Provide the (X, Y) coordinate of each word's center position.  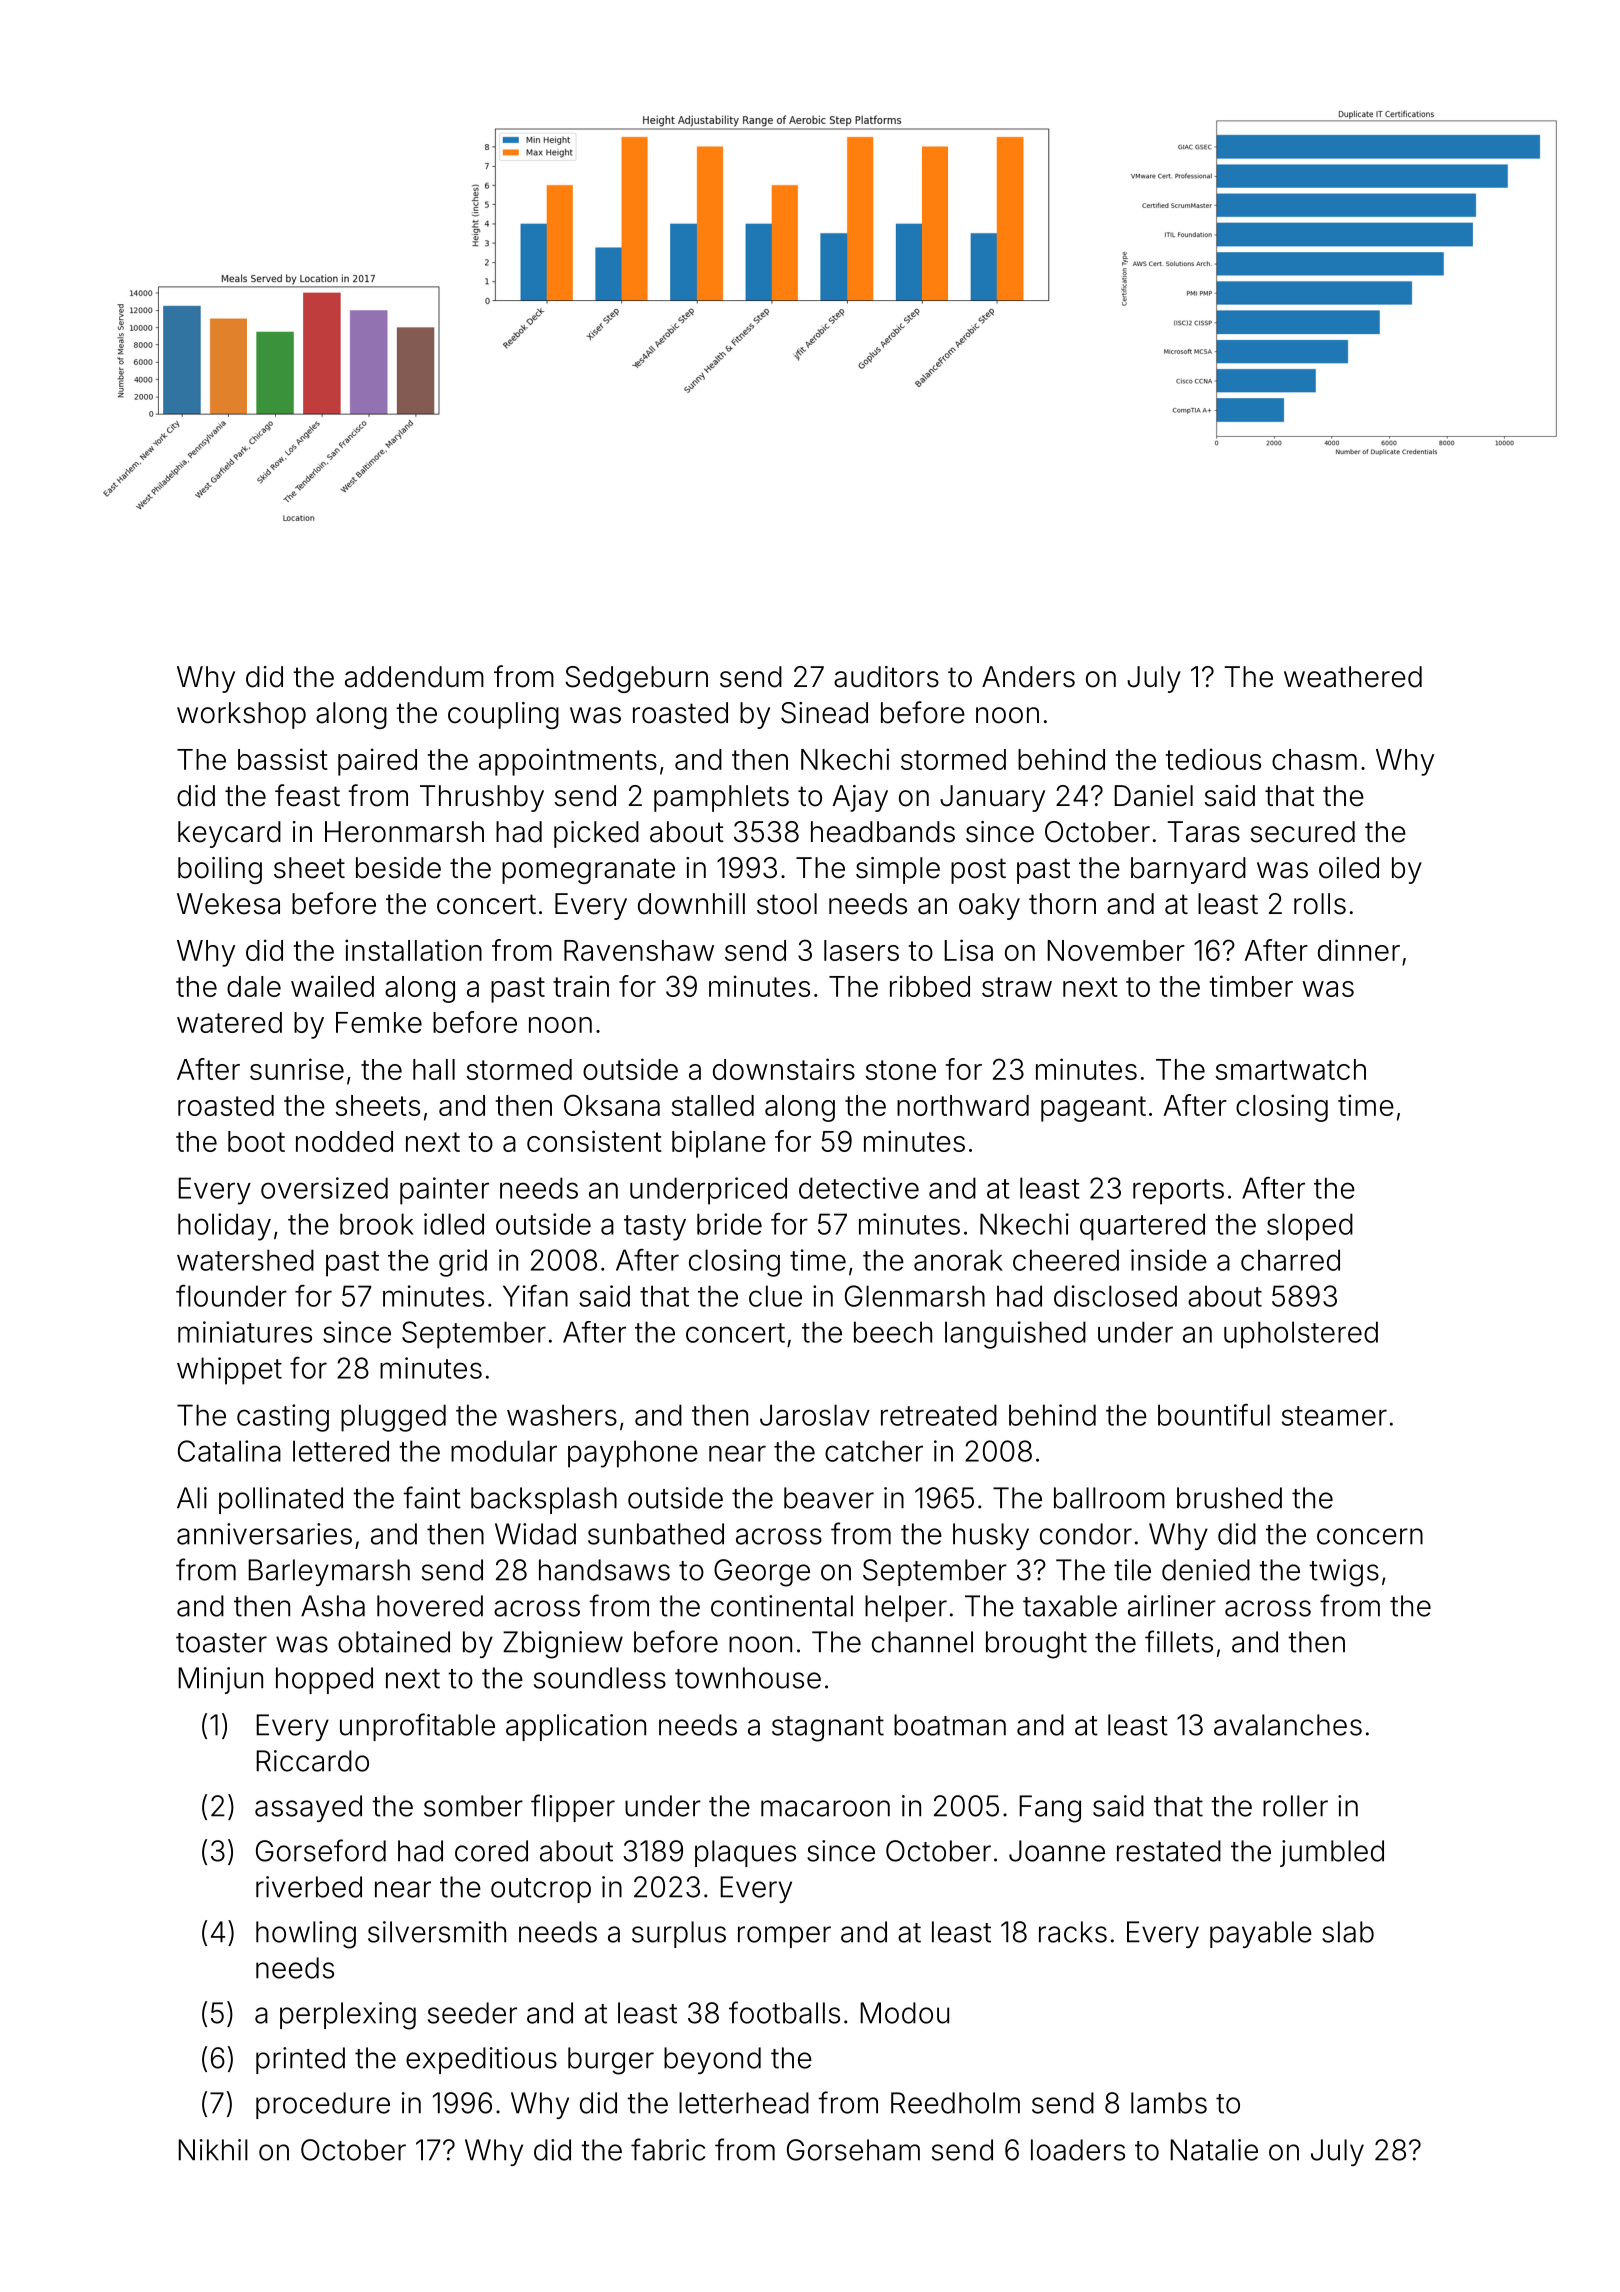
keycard (229, 834)
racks (1073, 1932)
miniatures (245, 1332)
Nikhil (213, 2150)
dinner (1359, 950)
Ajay (860, 798)
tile (1132, 1570)
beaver (829, 1498)
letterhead (744, 2103)
